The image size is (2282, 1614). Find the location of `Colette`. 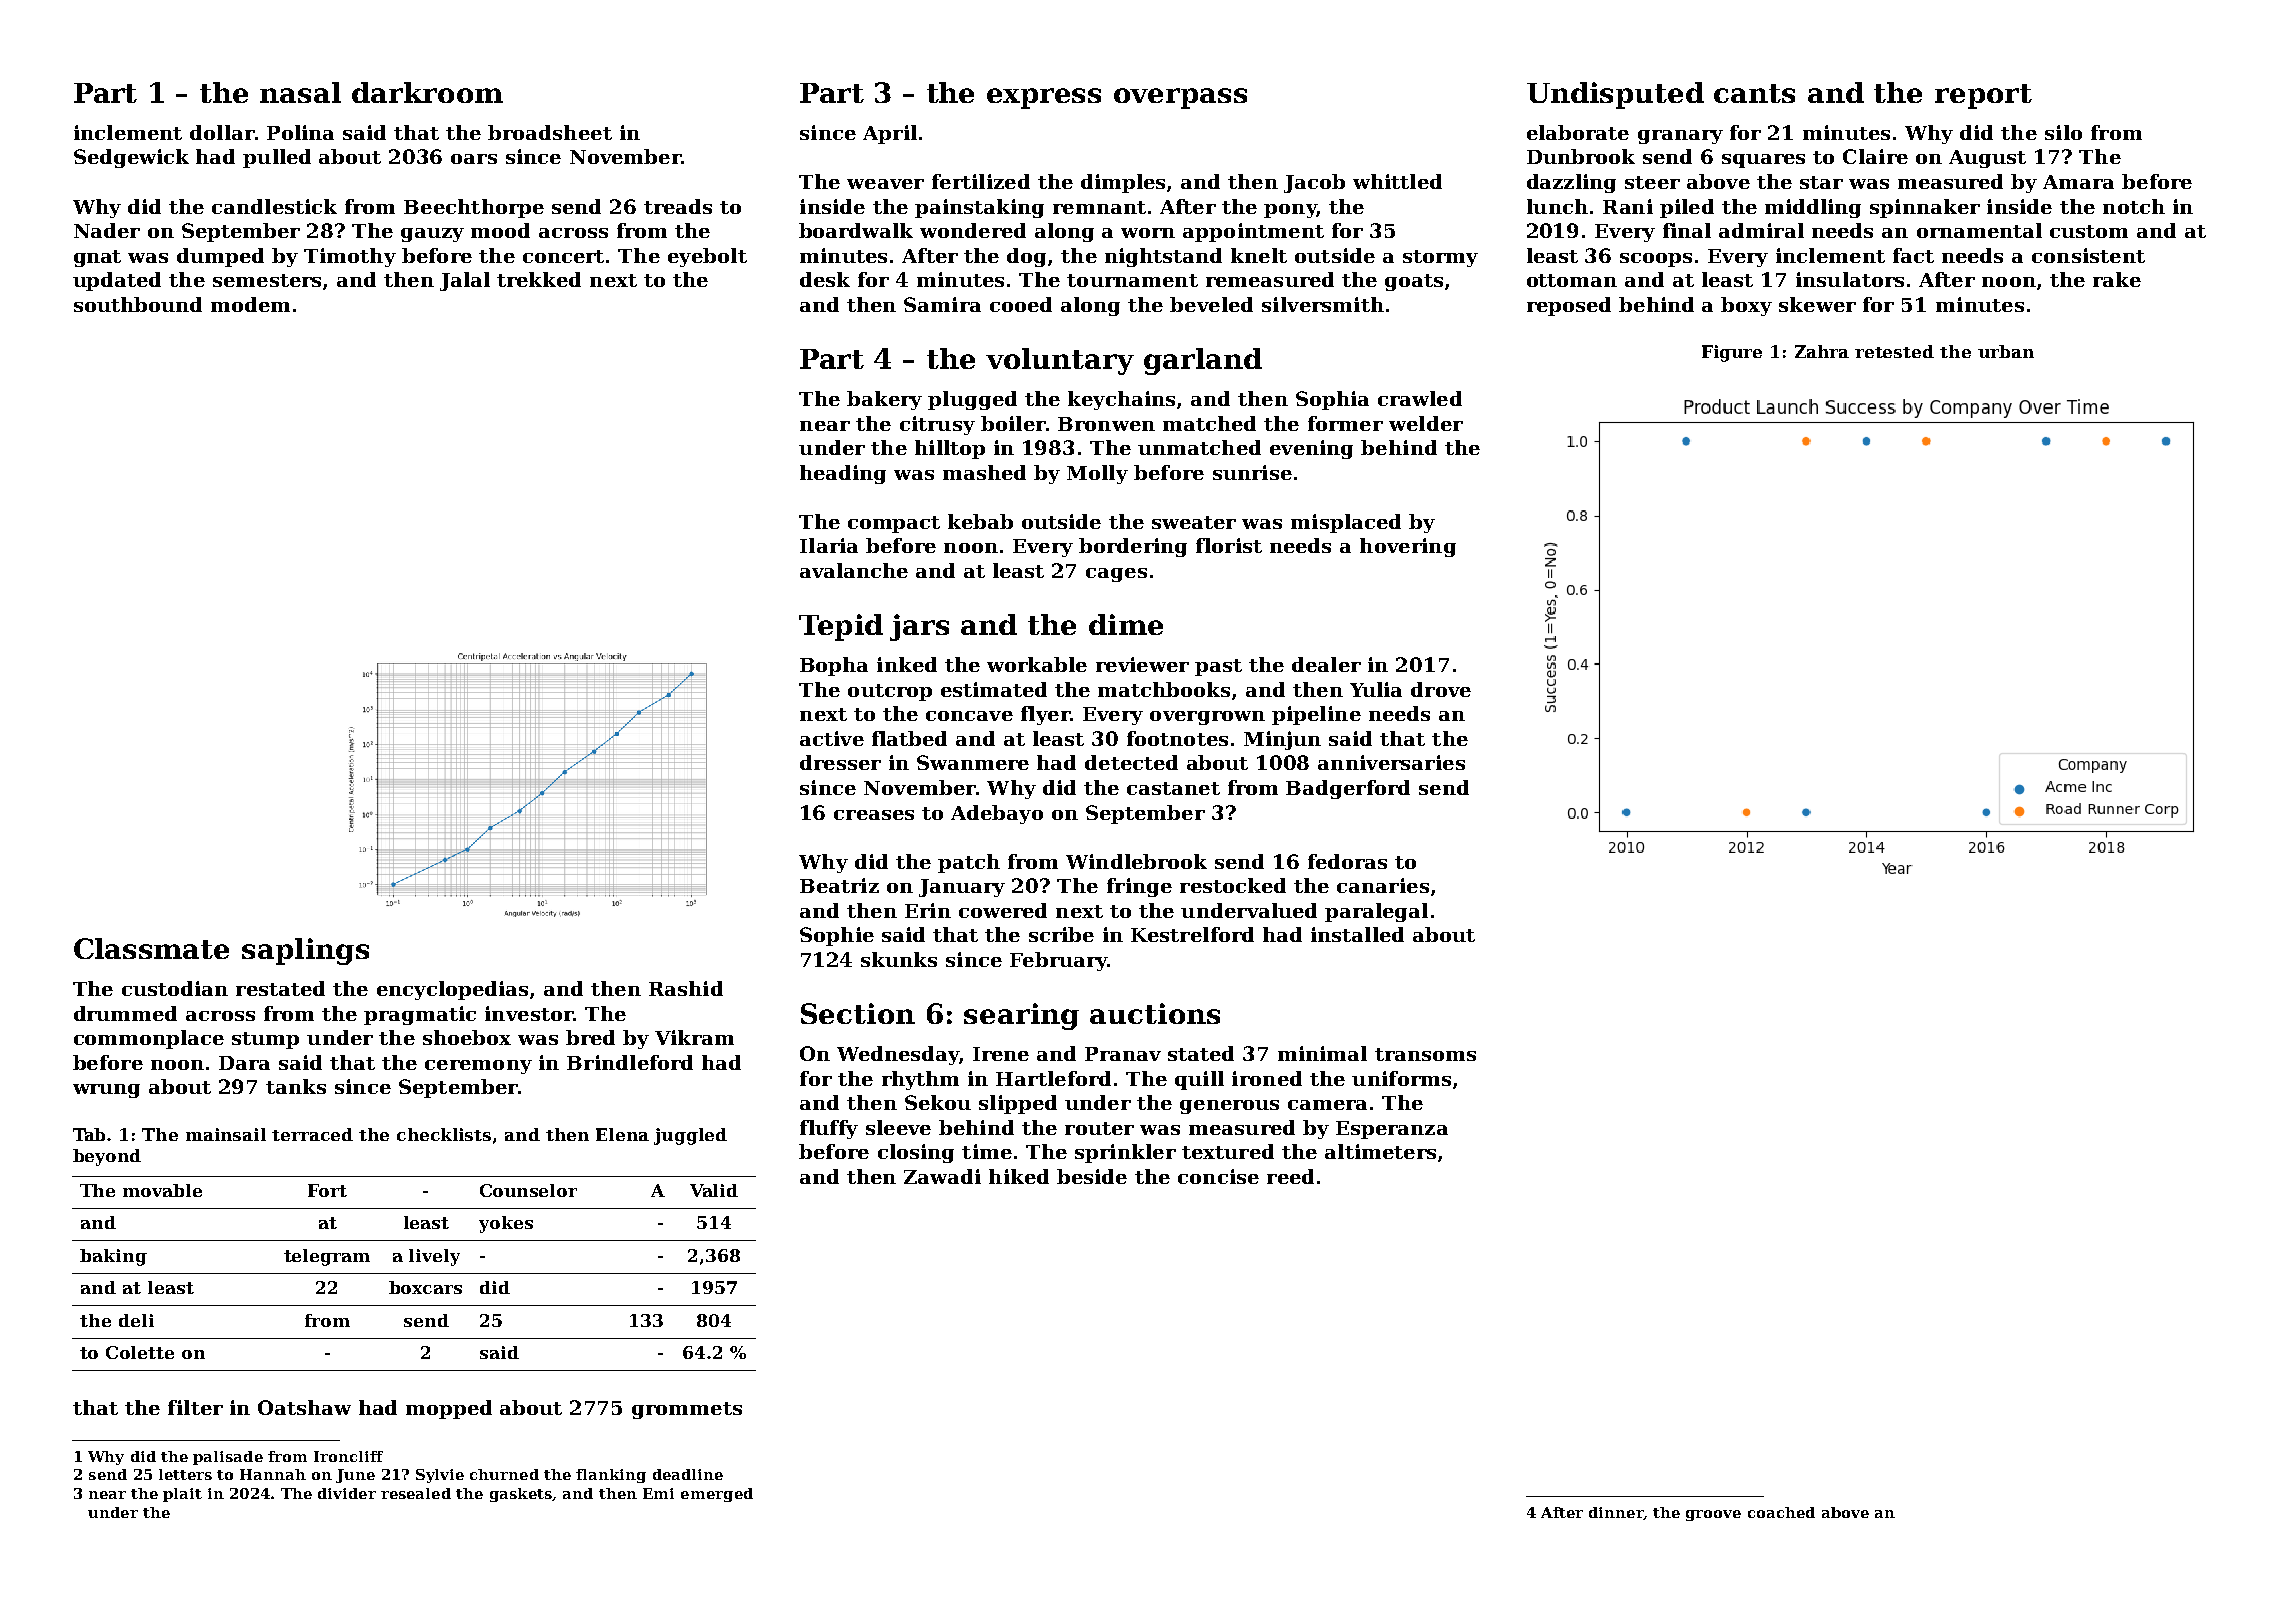

Colette is located at coordinates (140, 1352).
